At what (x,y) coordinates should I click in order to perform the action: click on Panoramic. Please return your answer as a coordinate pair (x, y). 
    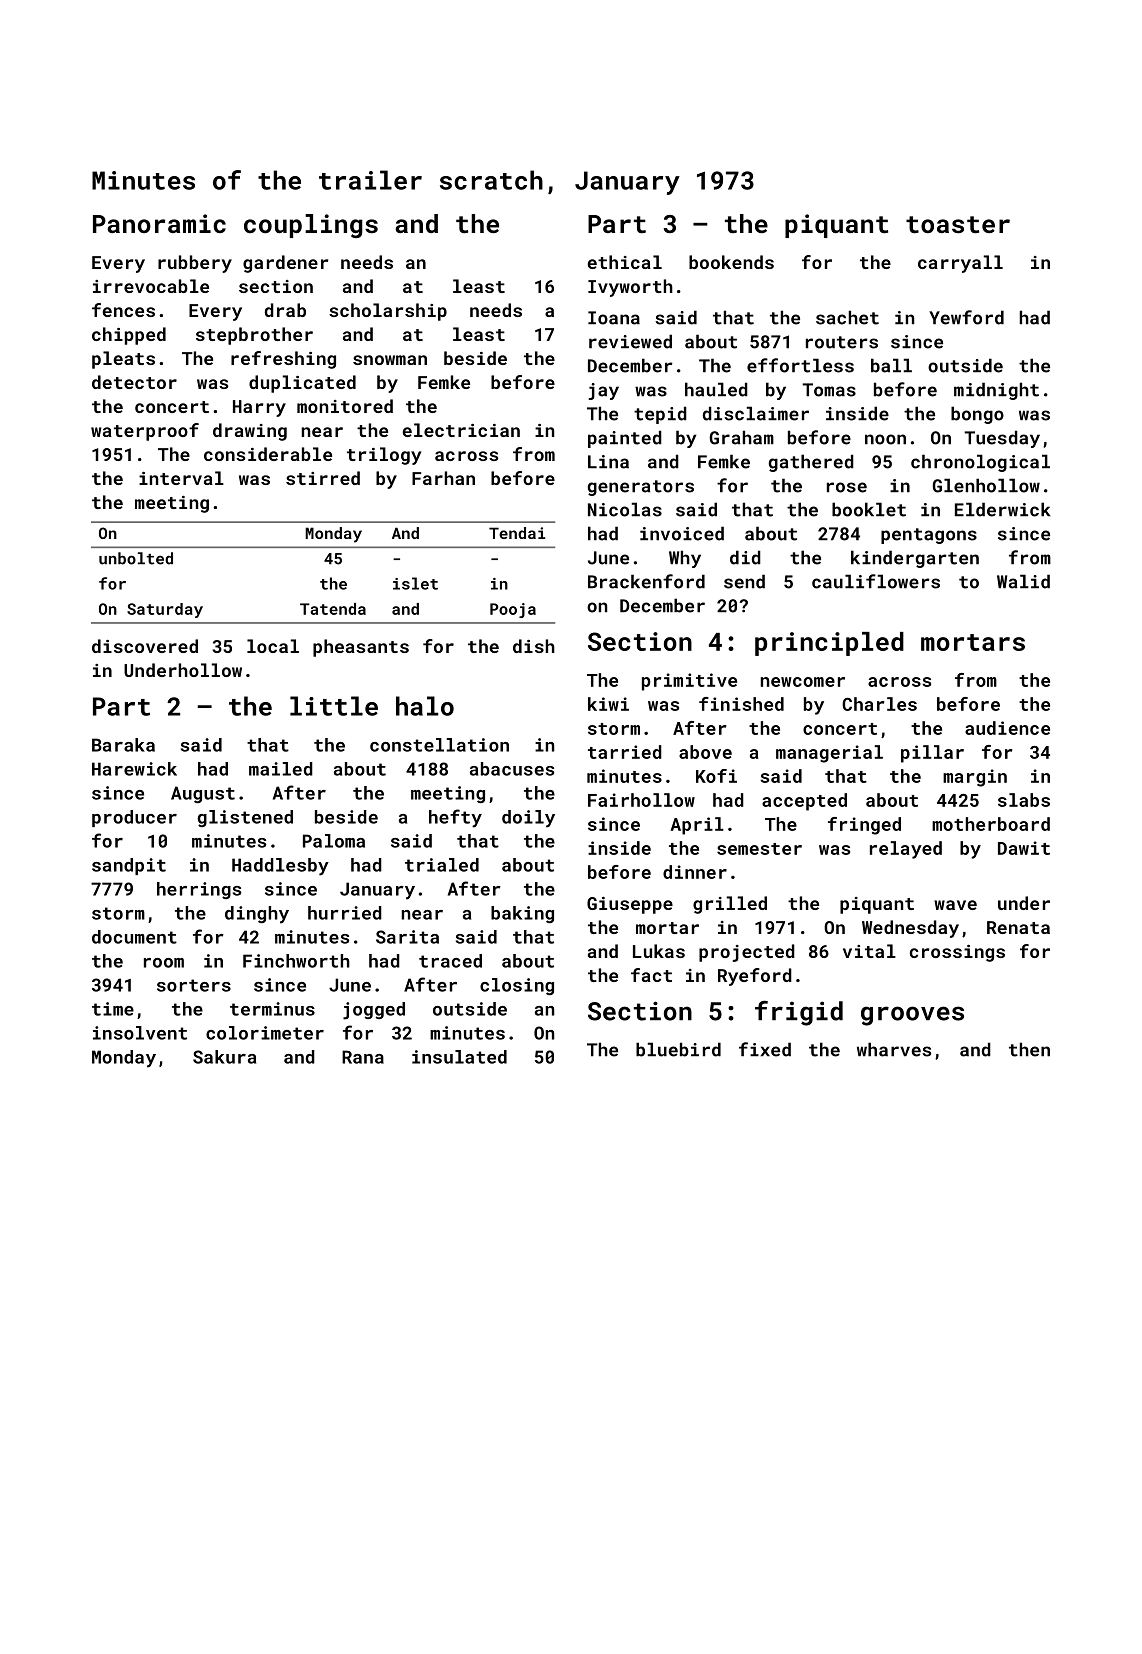
    Looking at the image, I should click on (159, 223).
